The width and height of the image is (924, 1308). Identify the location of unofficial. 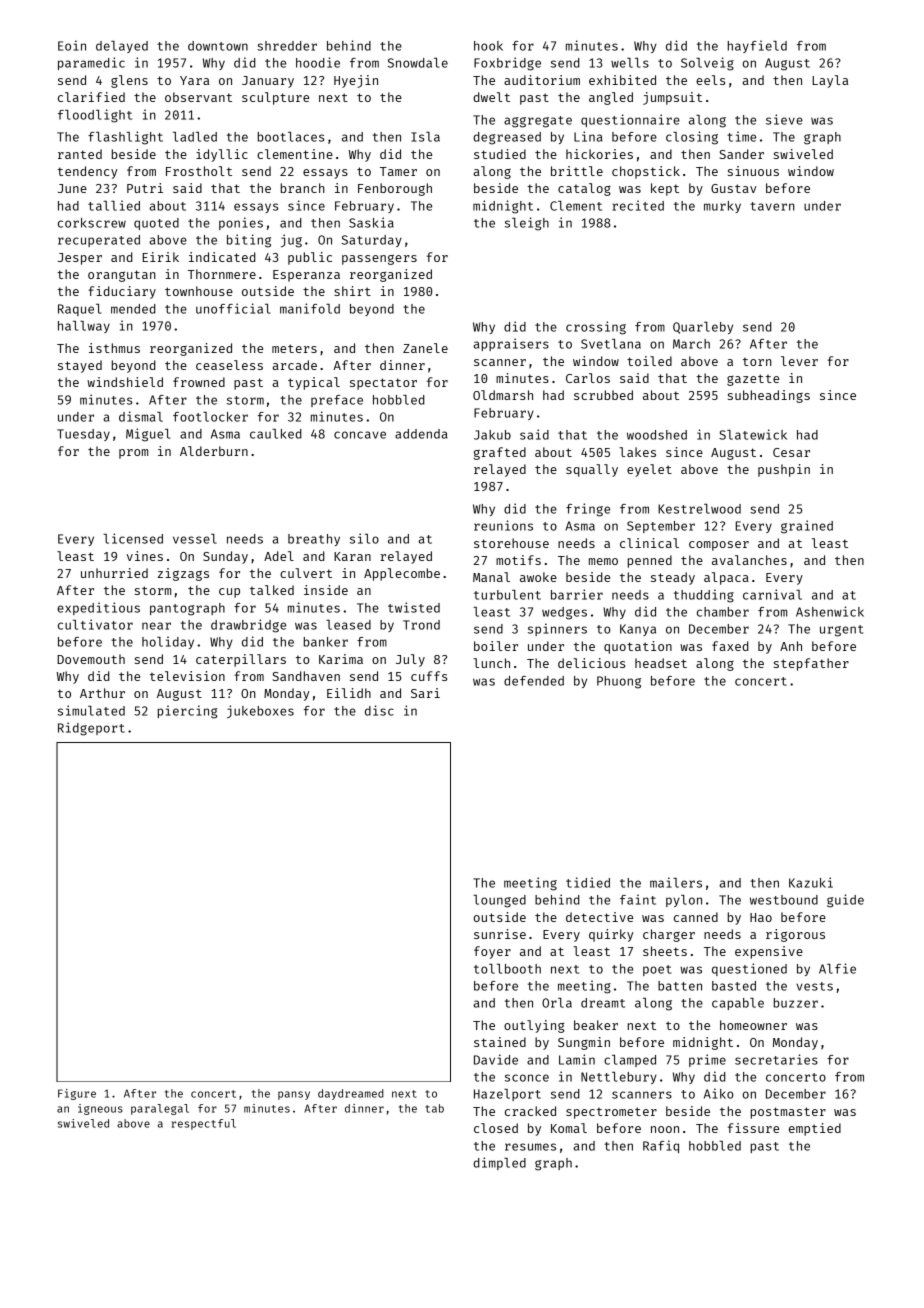
(233, 308).
